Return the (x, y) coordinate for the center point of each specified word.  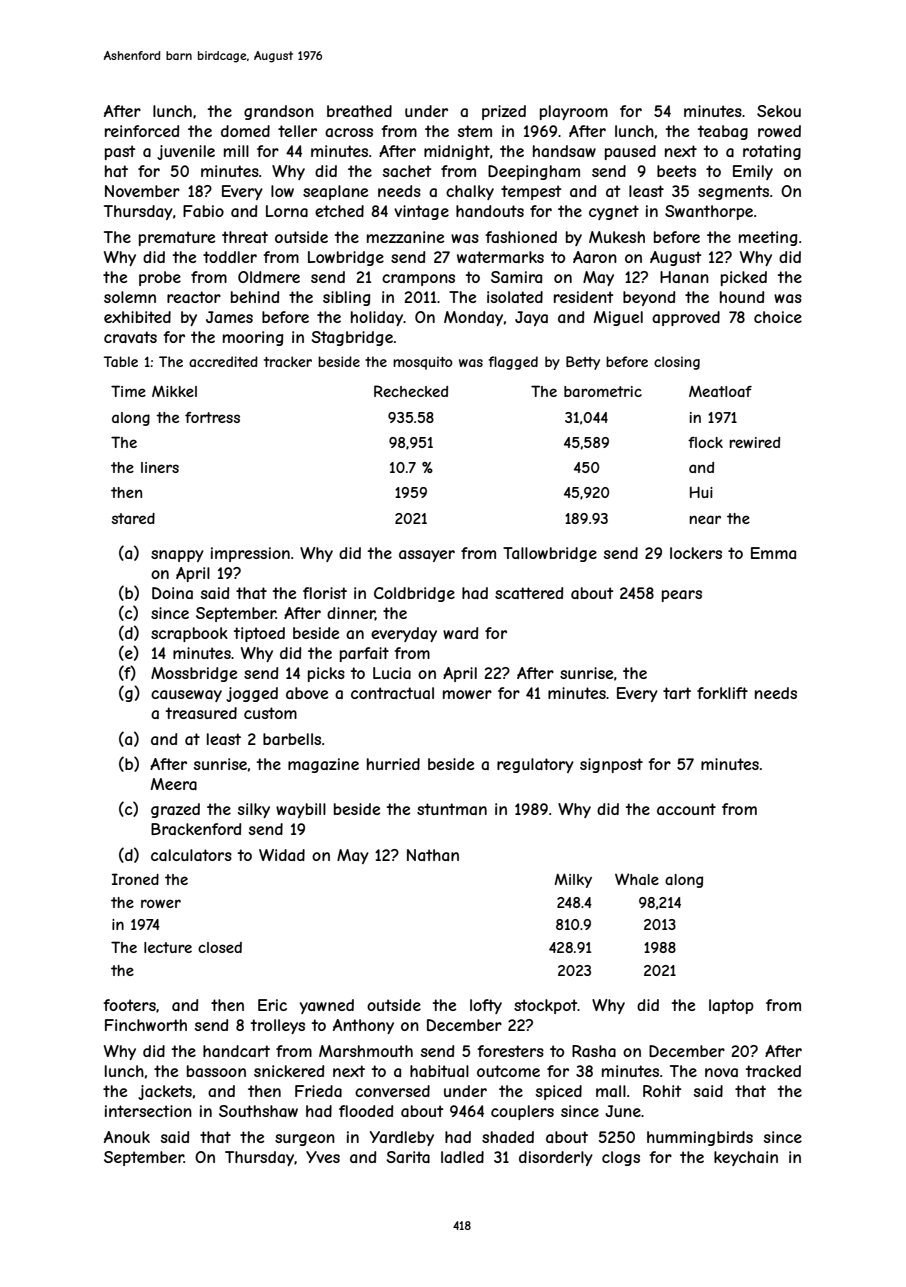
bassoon (216, 1071)
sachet (407, 171)
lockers (696, 553)
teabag (722, 132)
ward (460, 633)
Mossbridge (194, 674)
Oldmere (269, 277)
